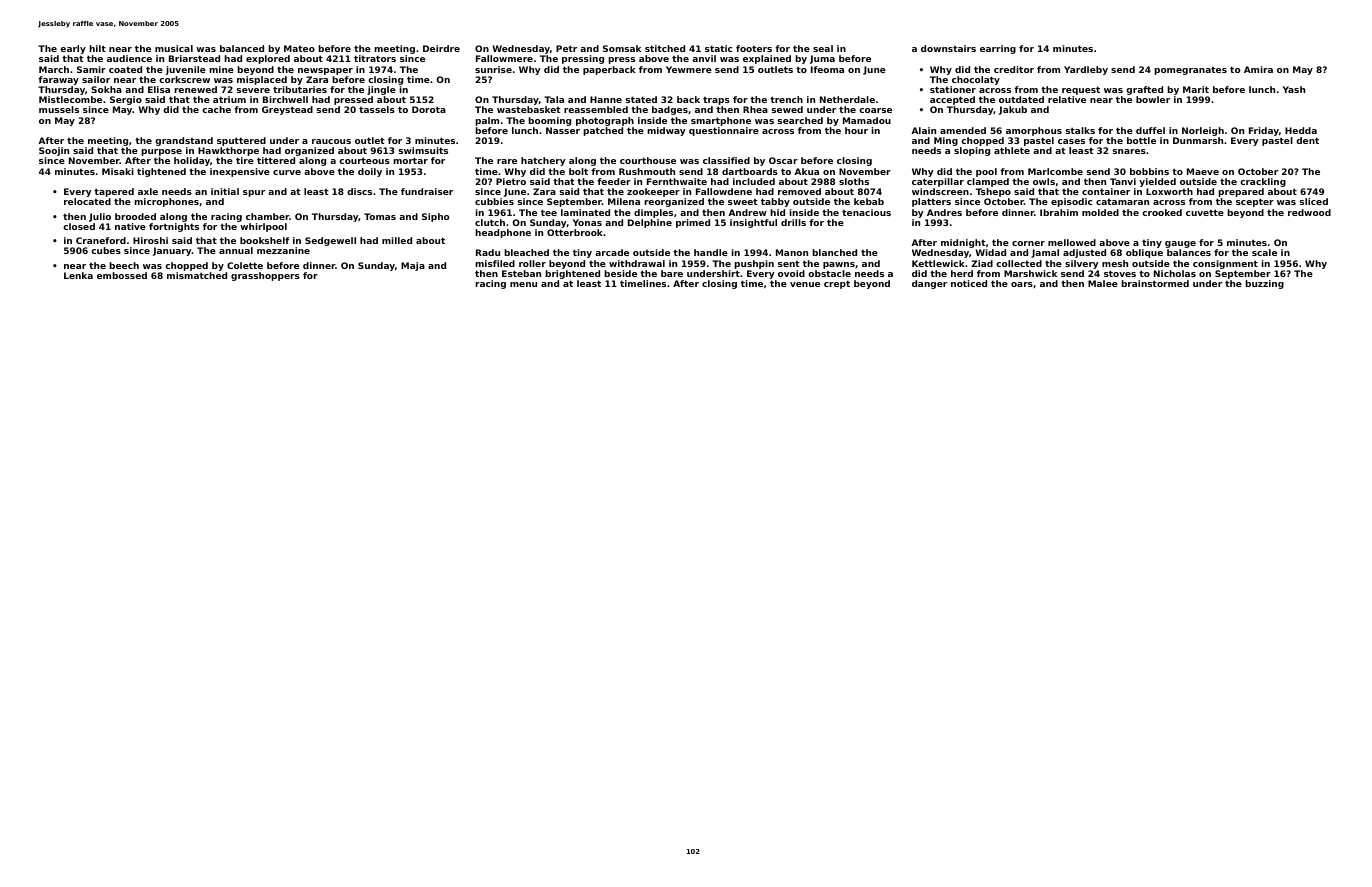  What do you see at coordinates (1264, 284) in the screenshot?
I see `buzzing` at bounding box center [1264, 284].
